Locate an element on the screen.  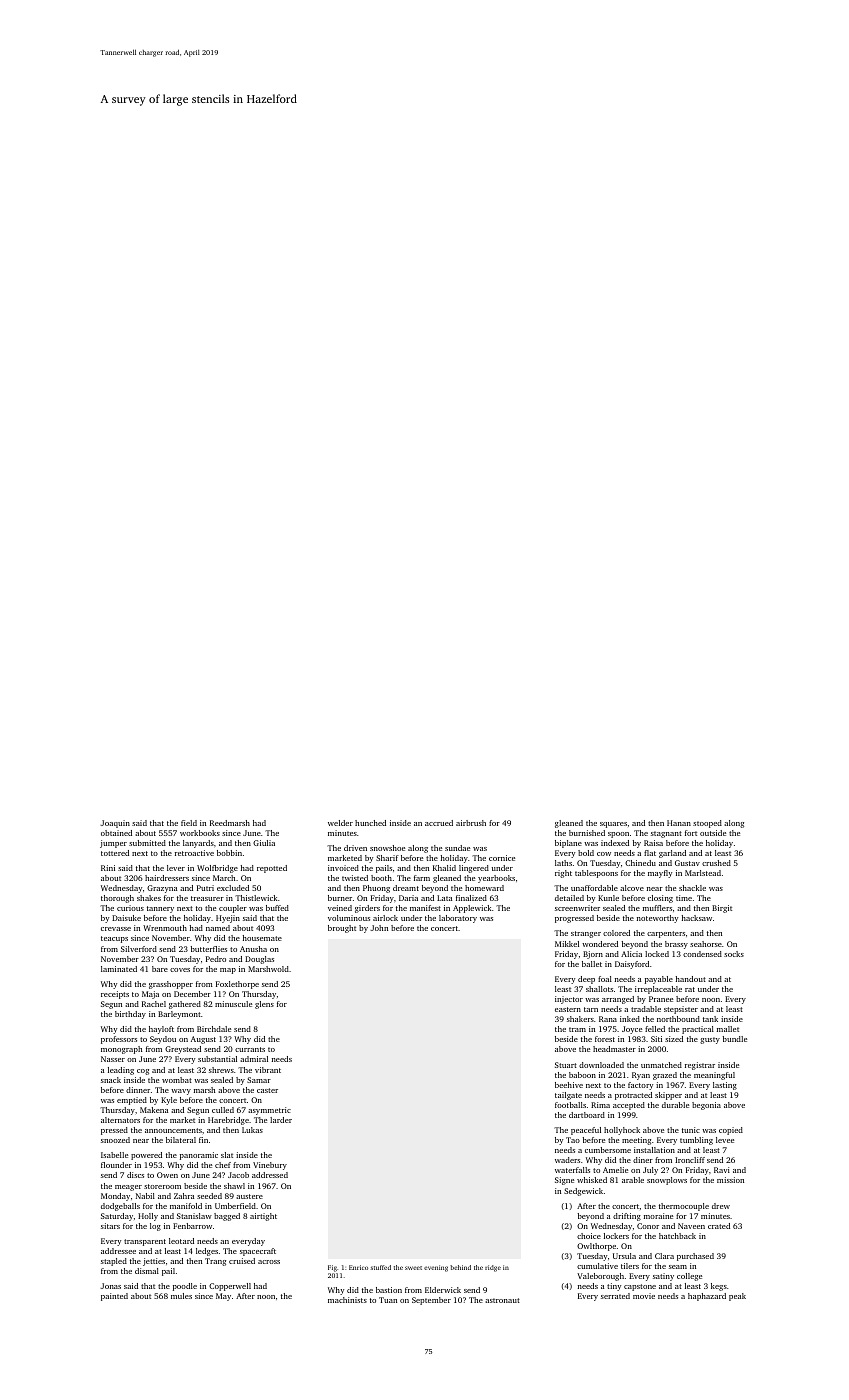
welder is located at coordinates (340, 823).
